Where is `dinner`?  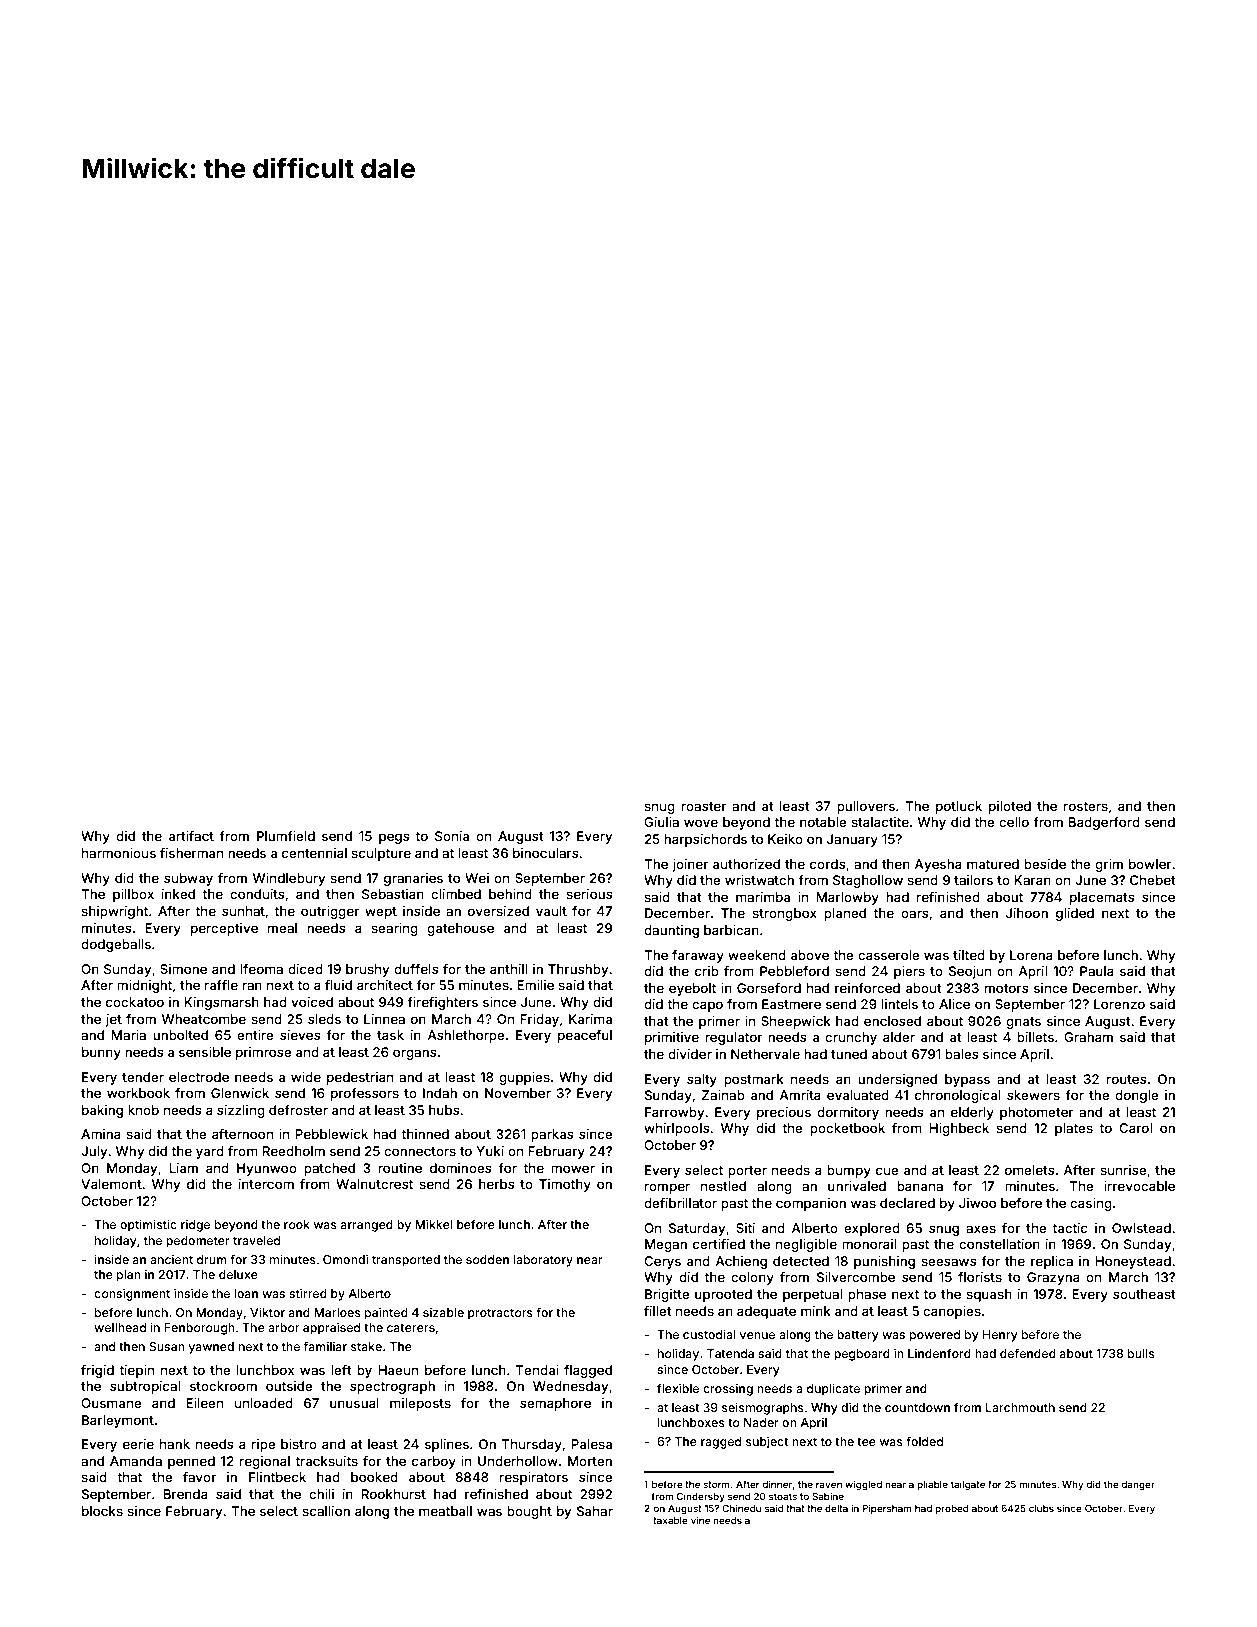
dinner is located at coordinates (777, 1484).
